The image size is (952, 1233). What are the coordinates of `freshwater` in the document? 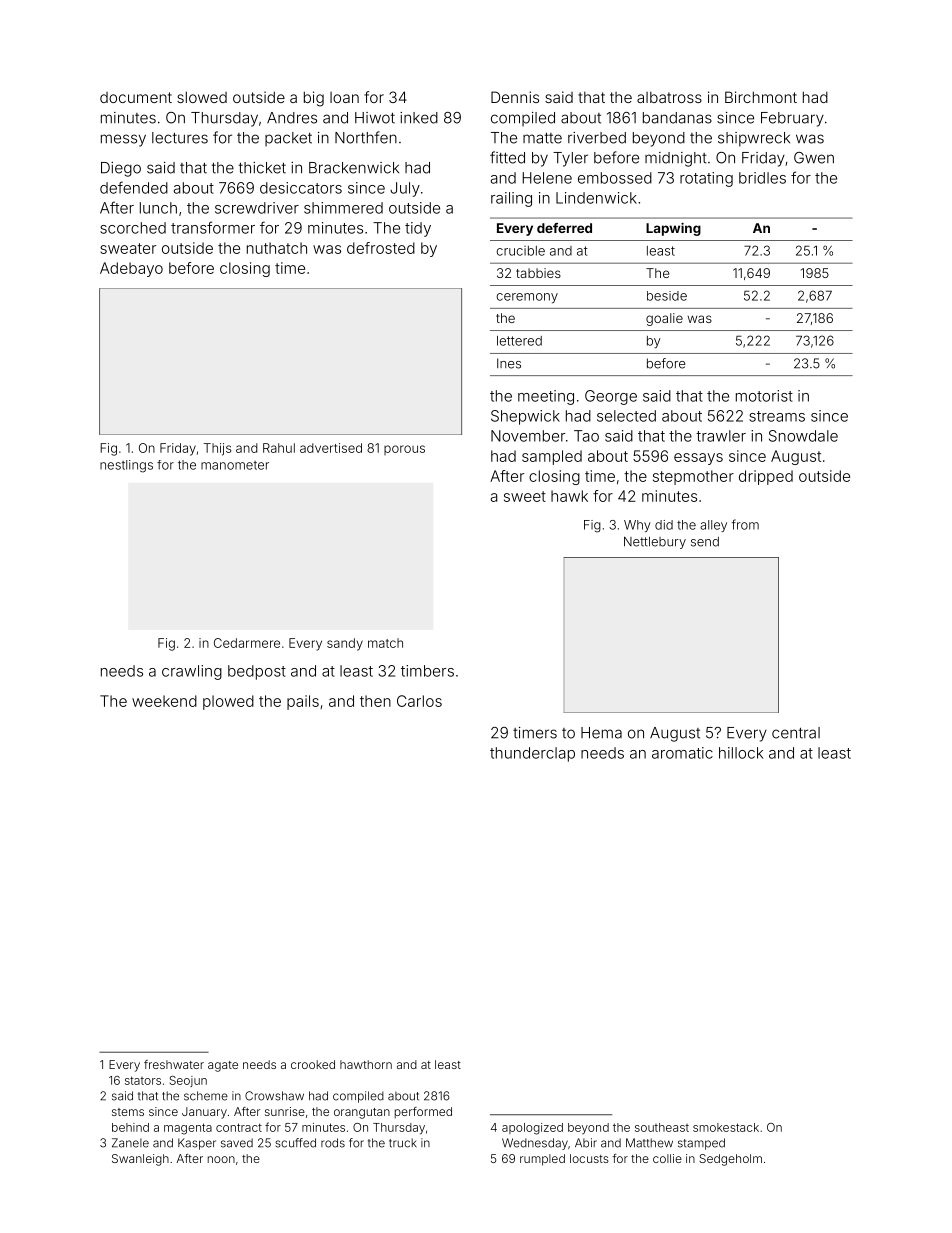 It's located at (174, 1064).
